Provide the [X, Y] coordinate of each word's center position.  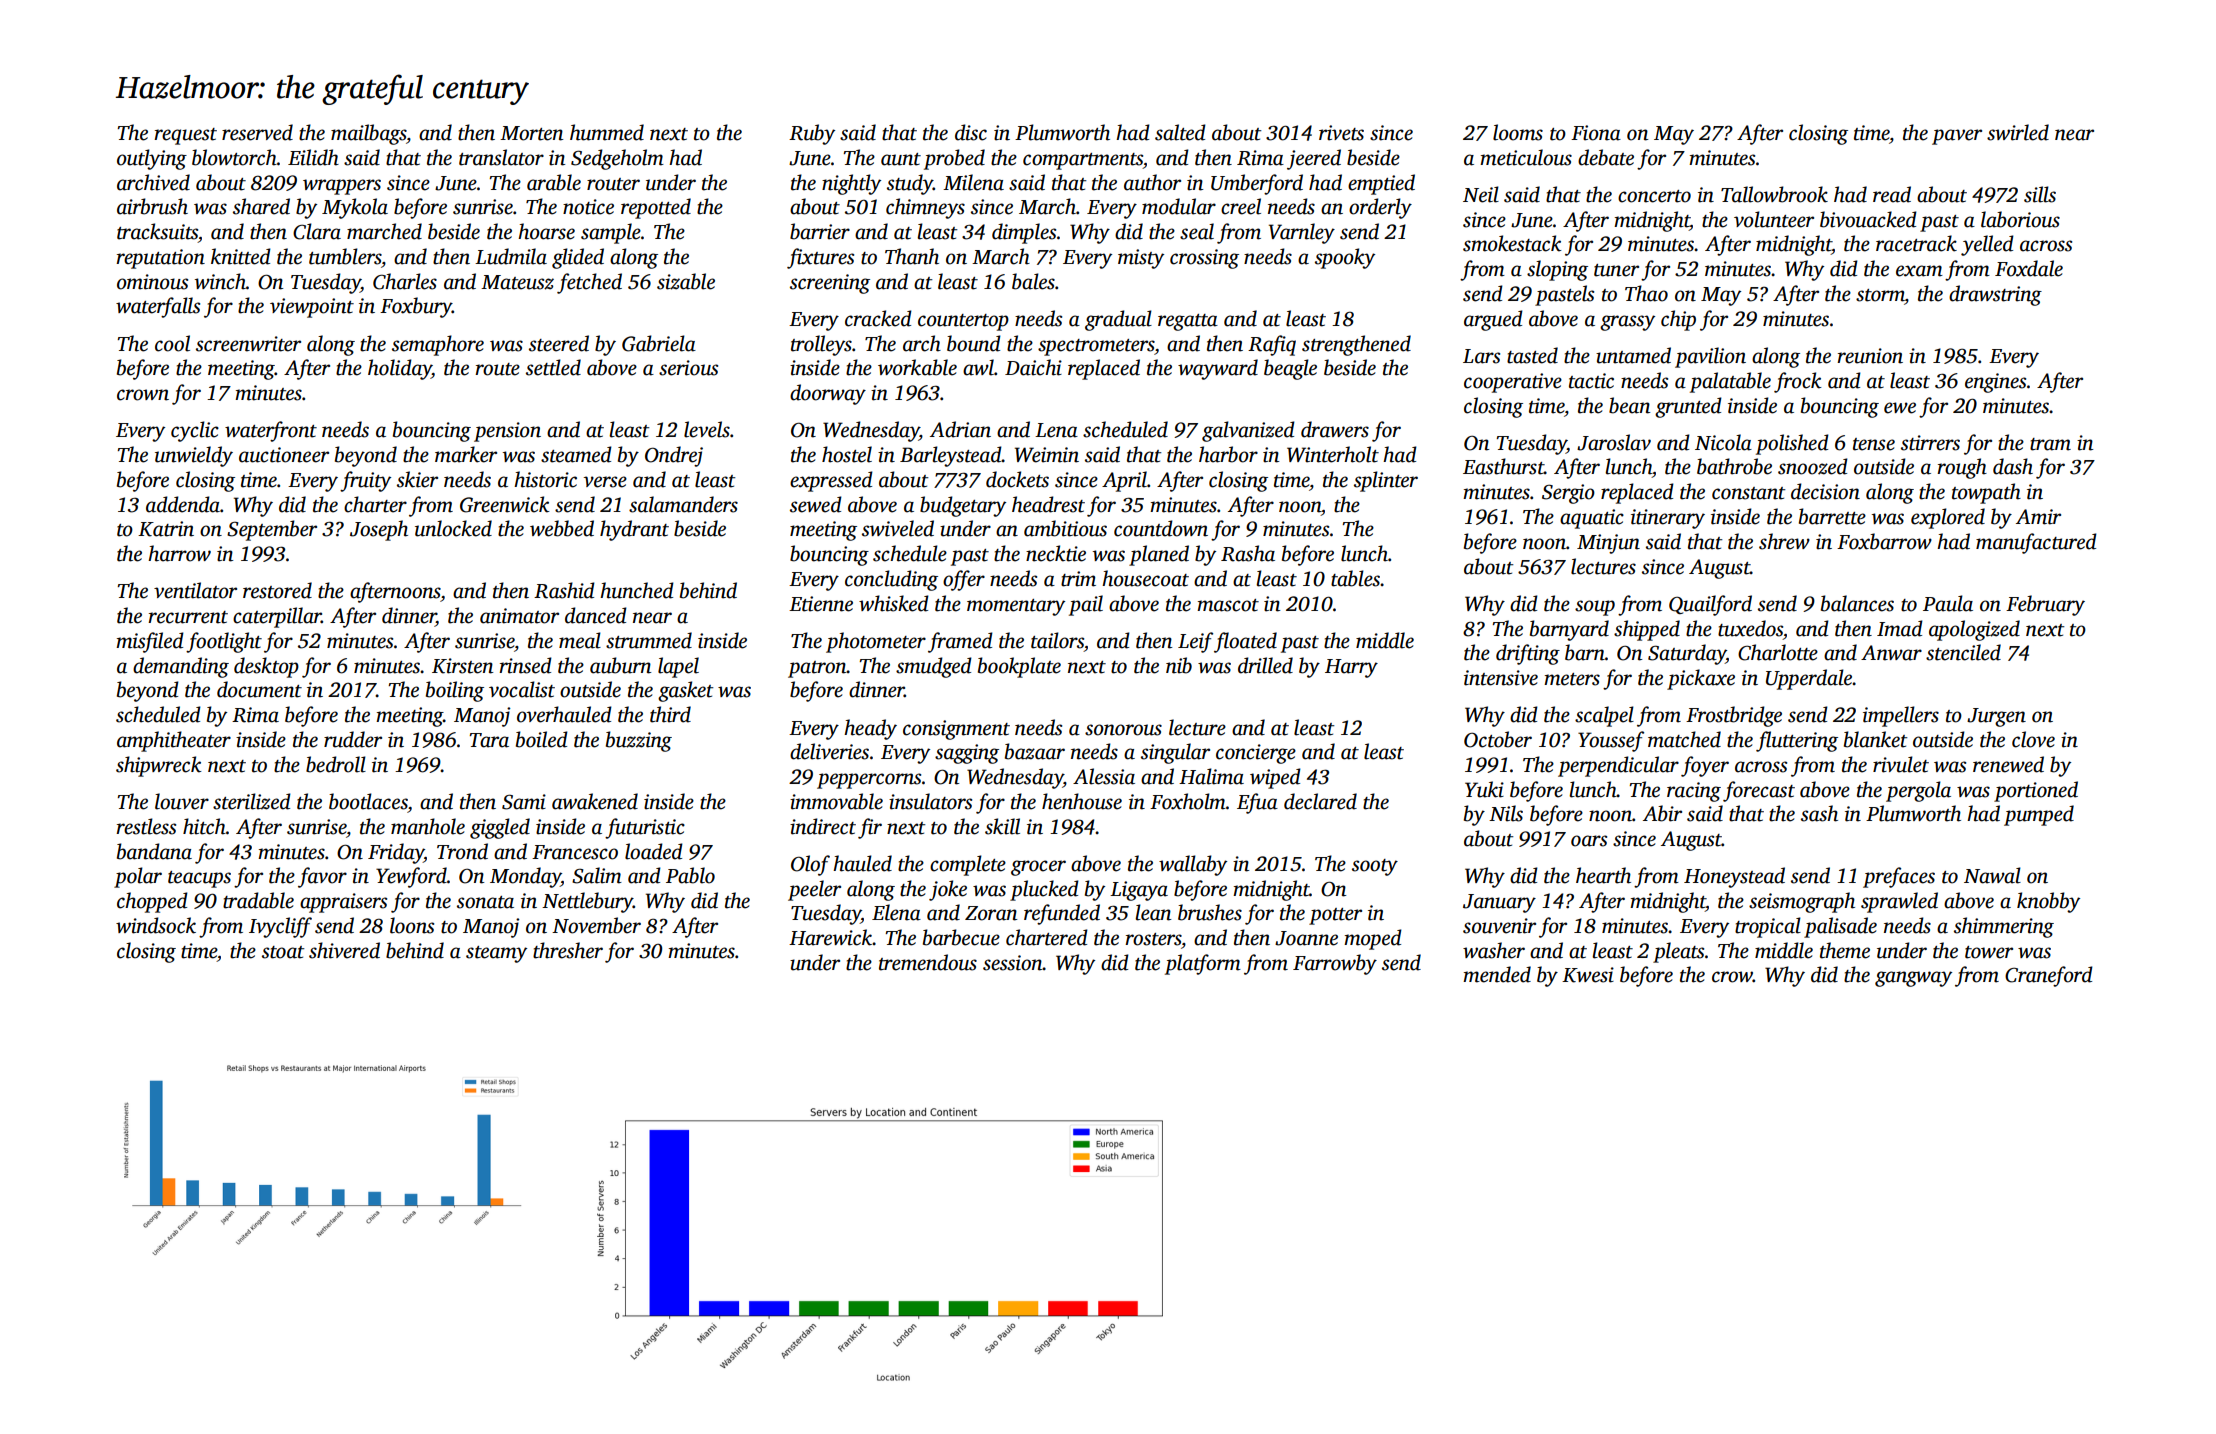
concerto [1654, 196]
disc [971, 132]
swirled [2018, 132]
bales [1033, 281]
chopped [152, 902]
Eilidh [313, 157]
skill [1002, 826]
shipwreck [159, 766]
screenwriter [248, 344]
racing [1694, 792]
